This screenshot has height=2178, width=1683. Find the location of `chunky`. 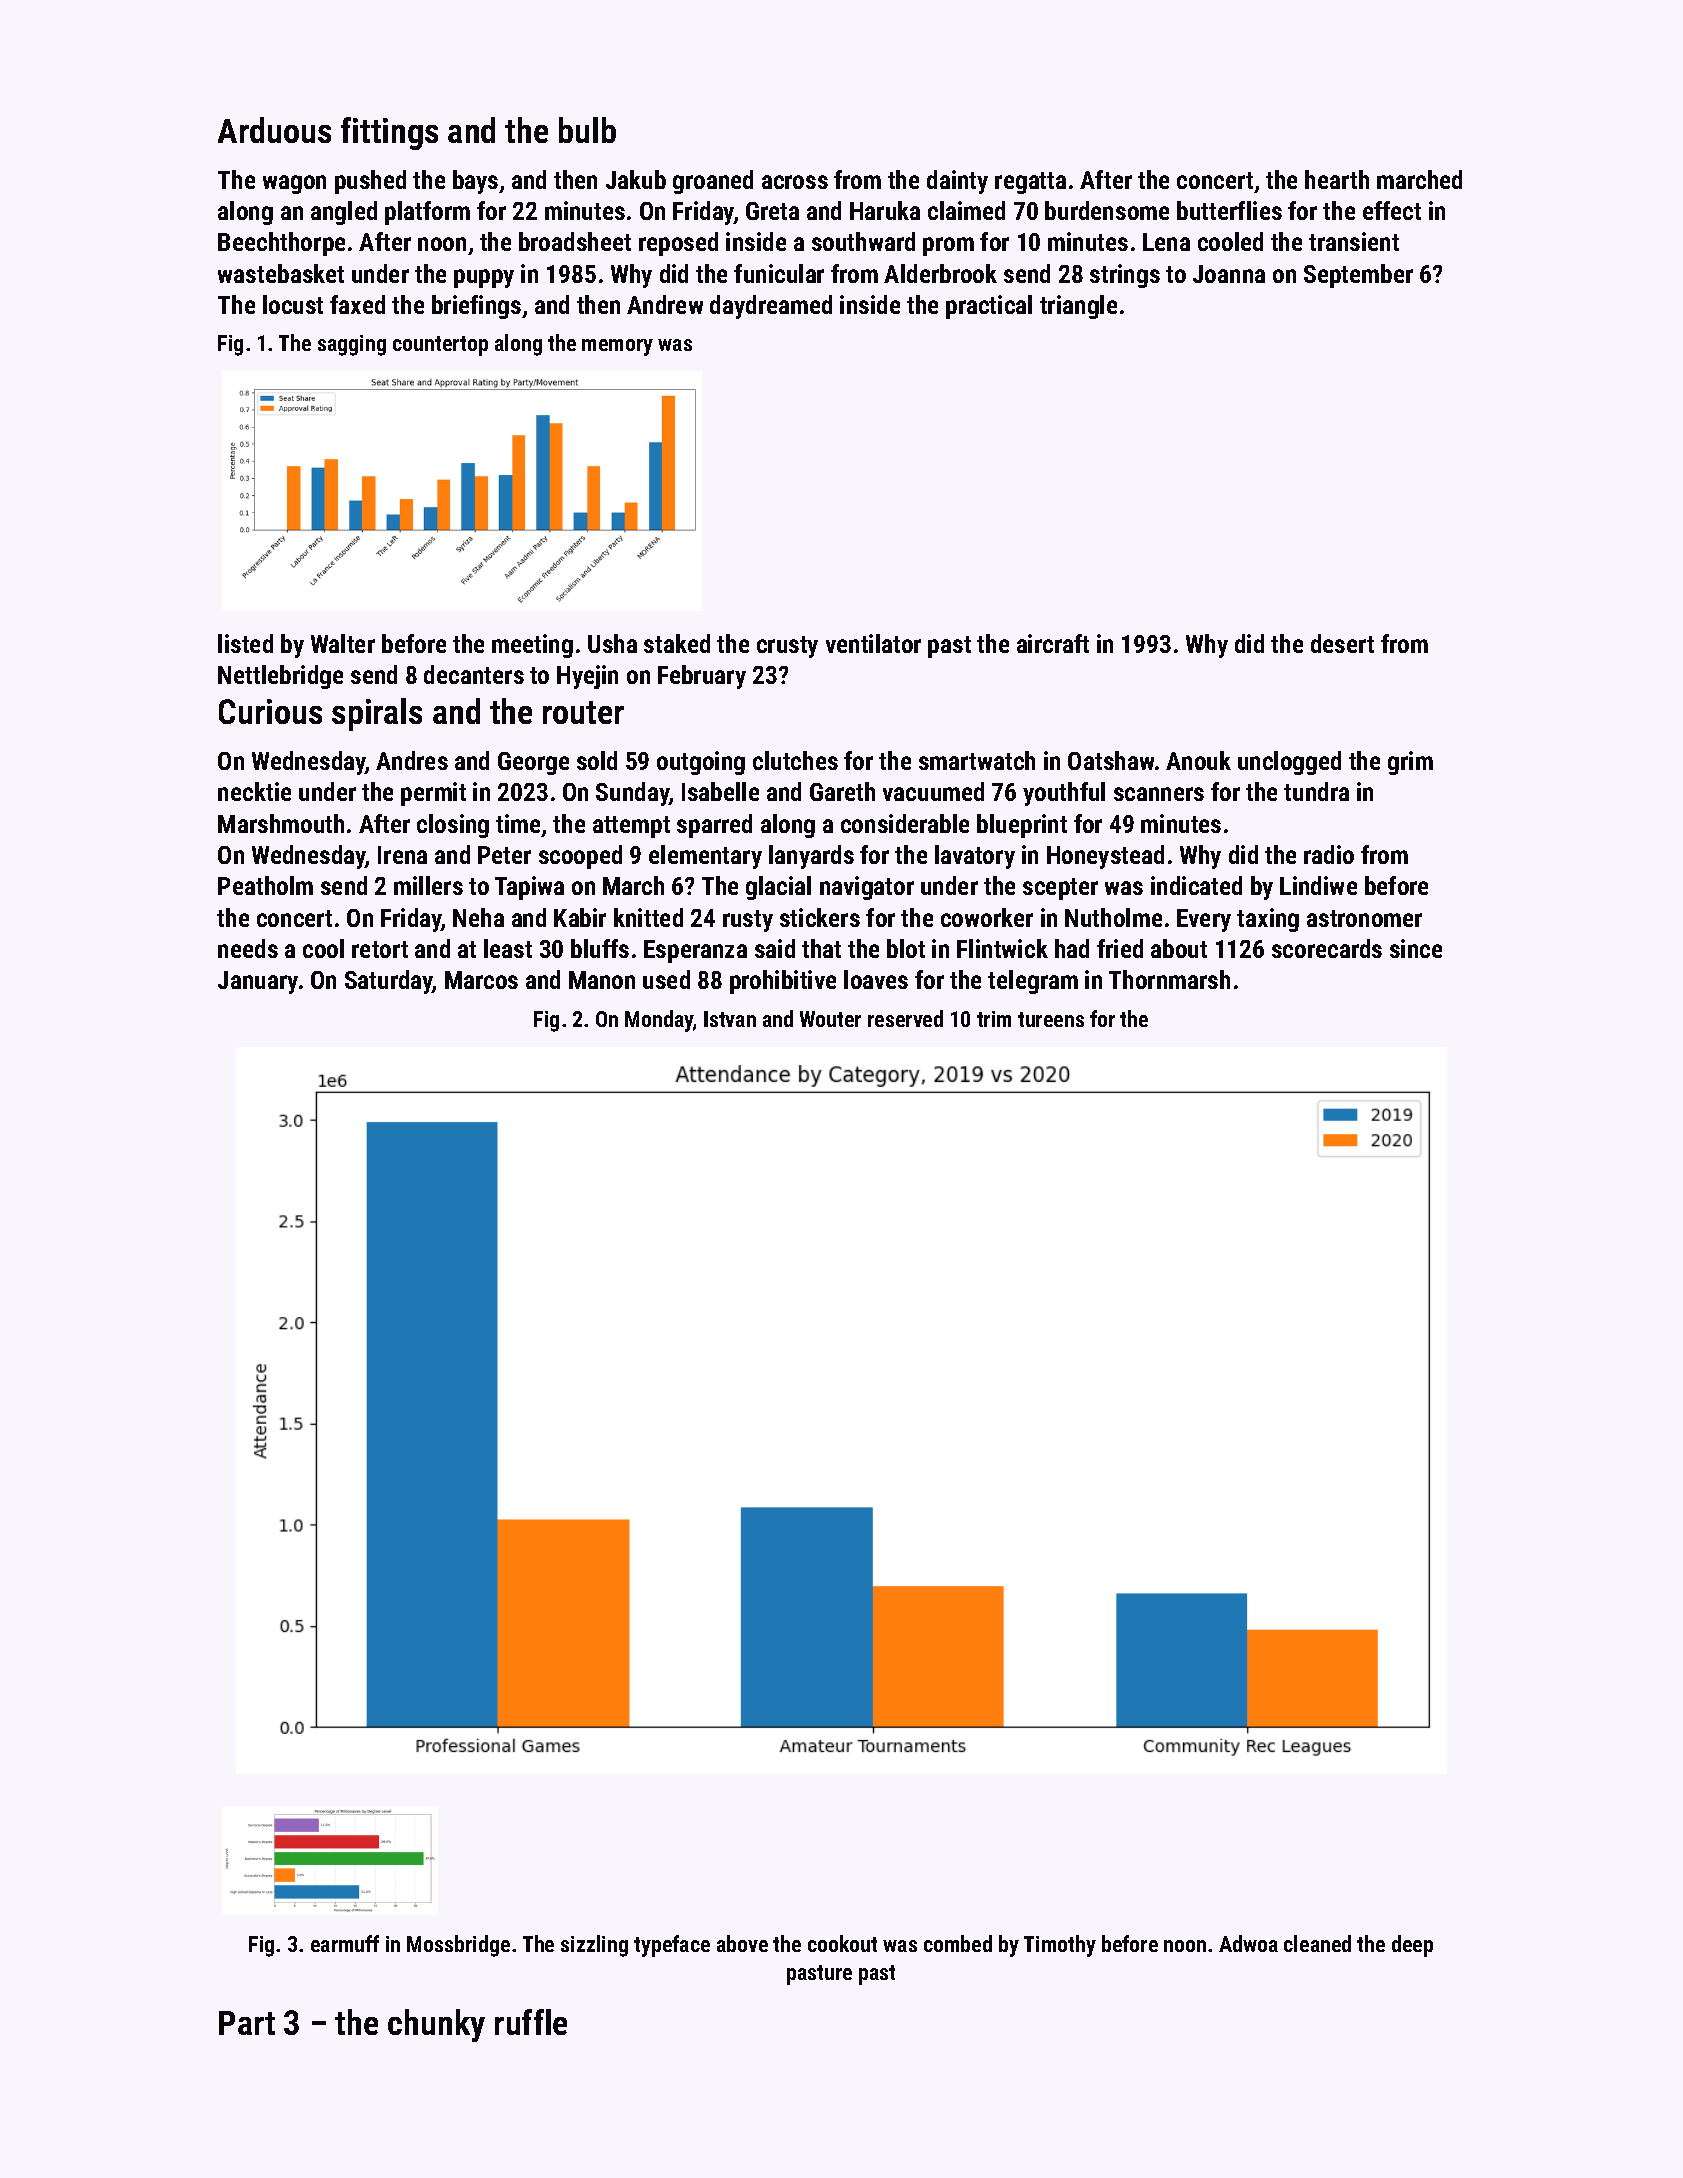

chunky is located at coordinates (436, 2025).
